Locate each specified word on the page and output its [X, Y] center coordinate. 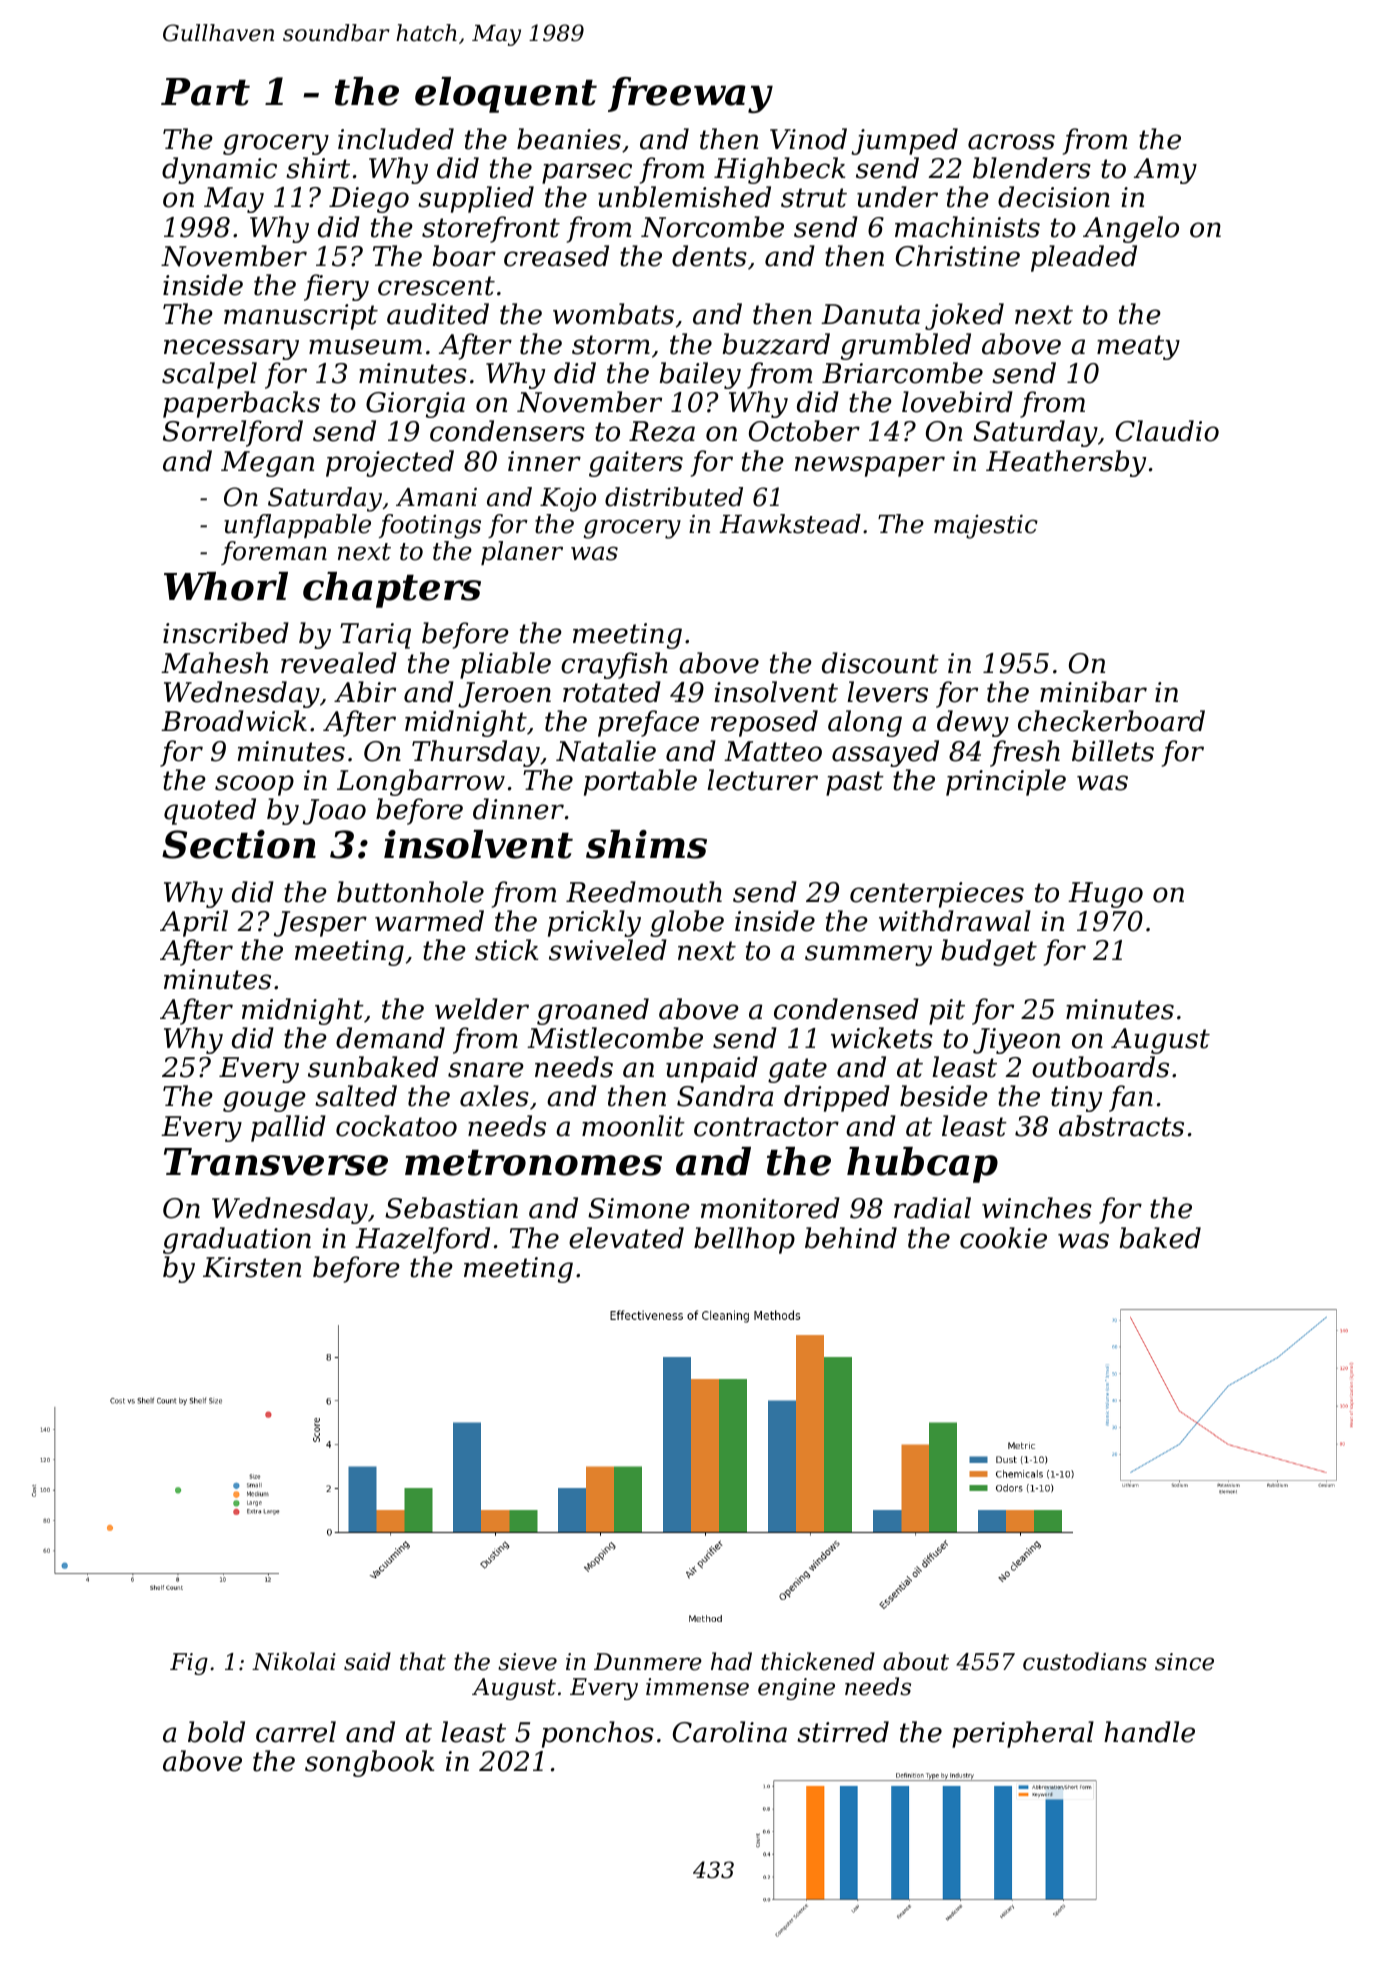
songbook [369, 1763]
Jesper [320, 924]
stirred [843, 1732]
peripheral [1023, 1734]
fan [1131, 1098]
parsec [587, 173]
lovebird [957, 402]
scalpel [209, 375]
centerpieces [937, 895]
